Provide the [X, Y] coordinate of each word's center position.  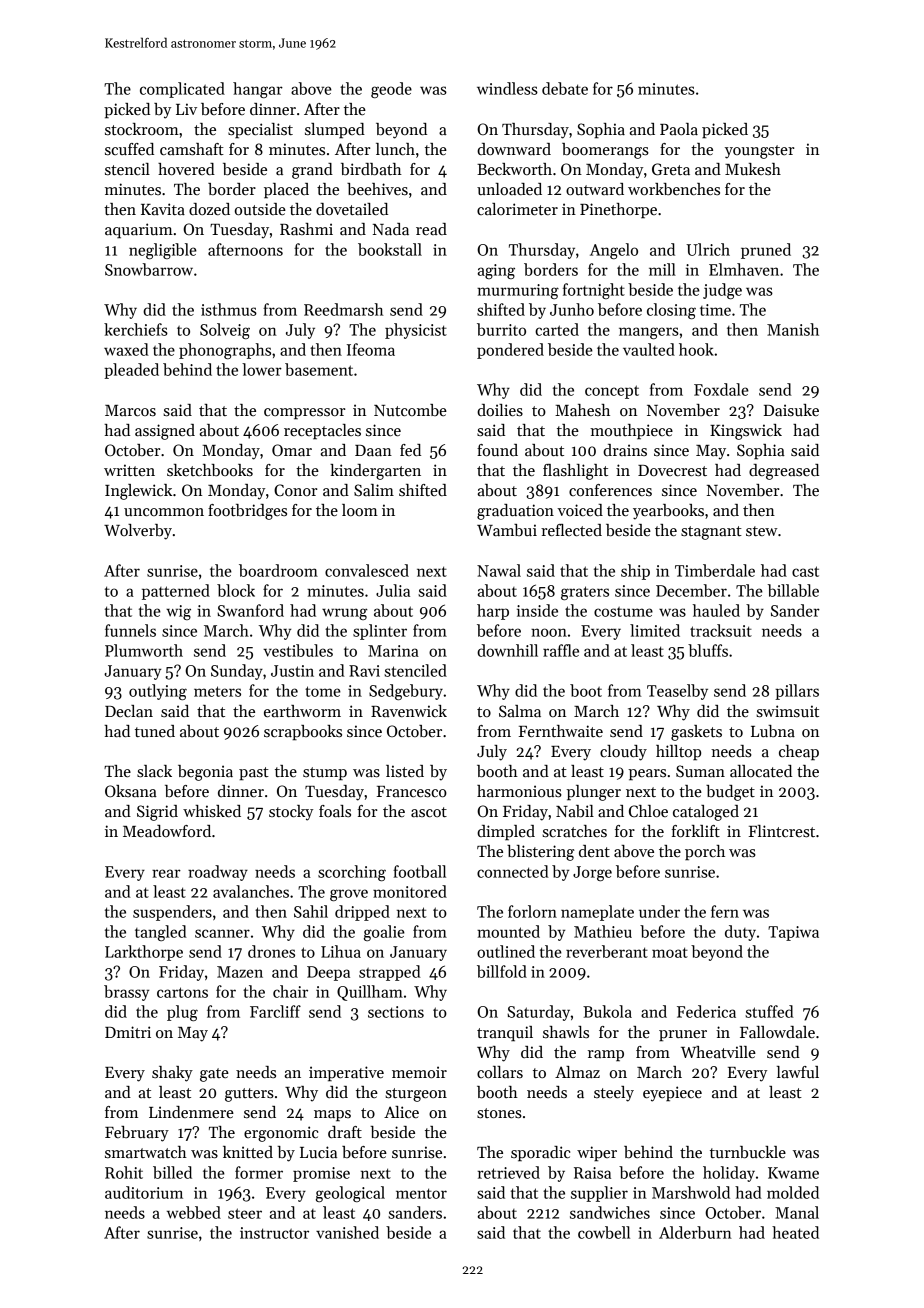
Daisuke [791, 410]
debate [565, 88]
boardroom [278, 570]
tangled [161, 933]
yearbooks [668, 512]
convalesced [367, 570]
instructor [274, 1233]
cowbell [604, 1232]
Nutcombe [410, 410]
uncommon [164, 512]
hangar [258, 90]
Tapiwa [793, 933]
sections [396, 1012]
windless [507, 88]
